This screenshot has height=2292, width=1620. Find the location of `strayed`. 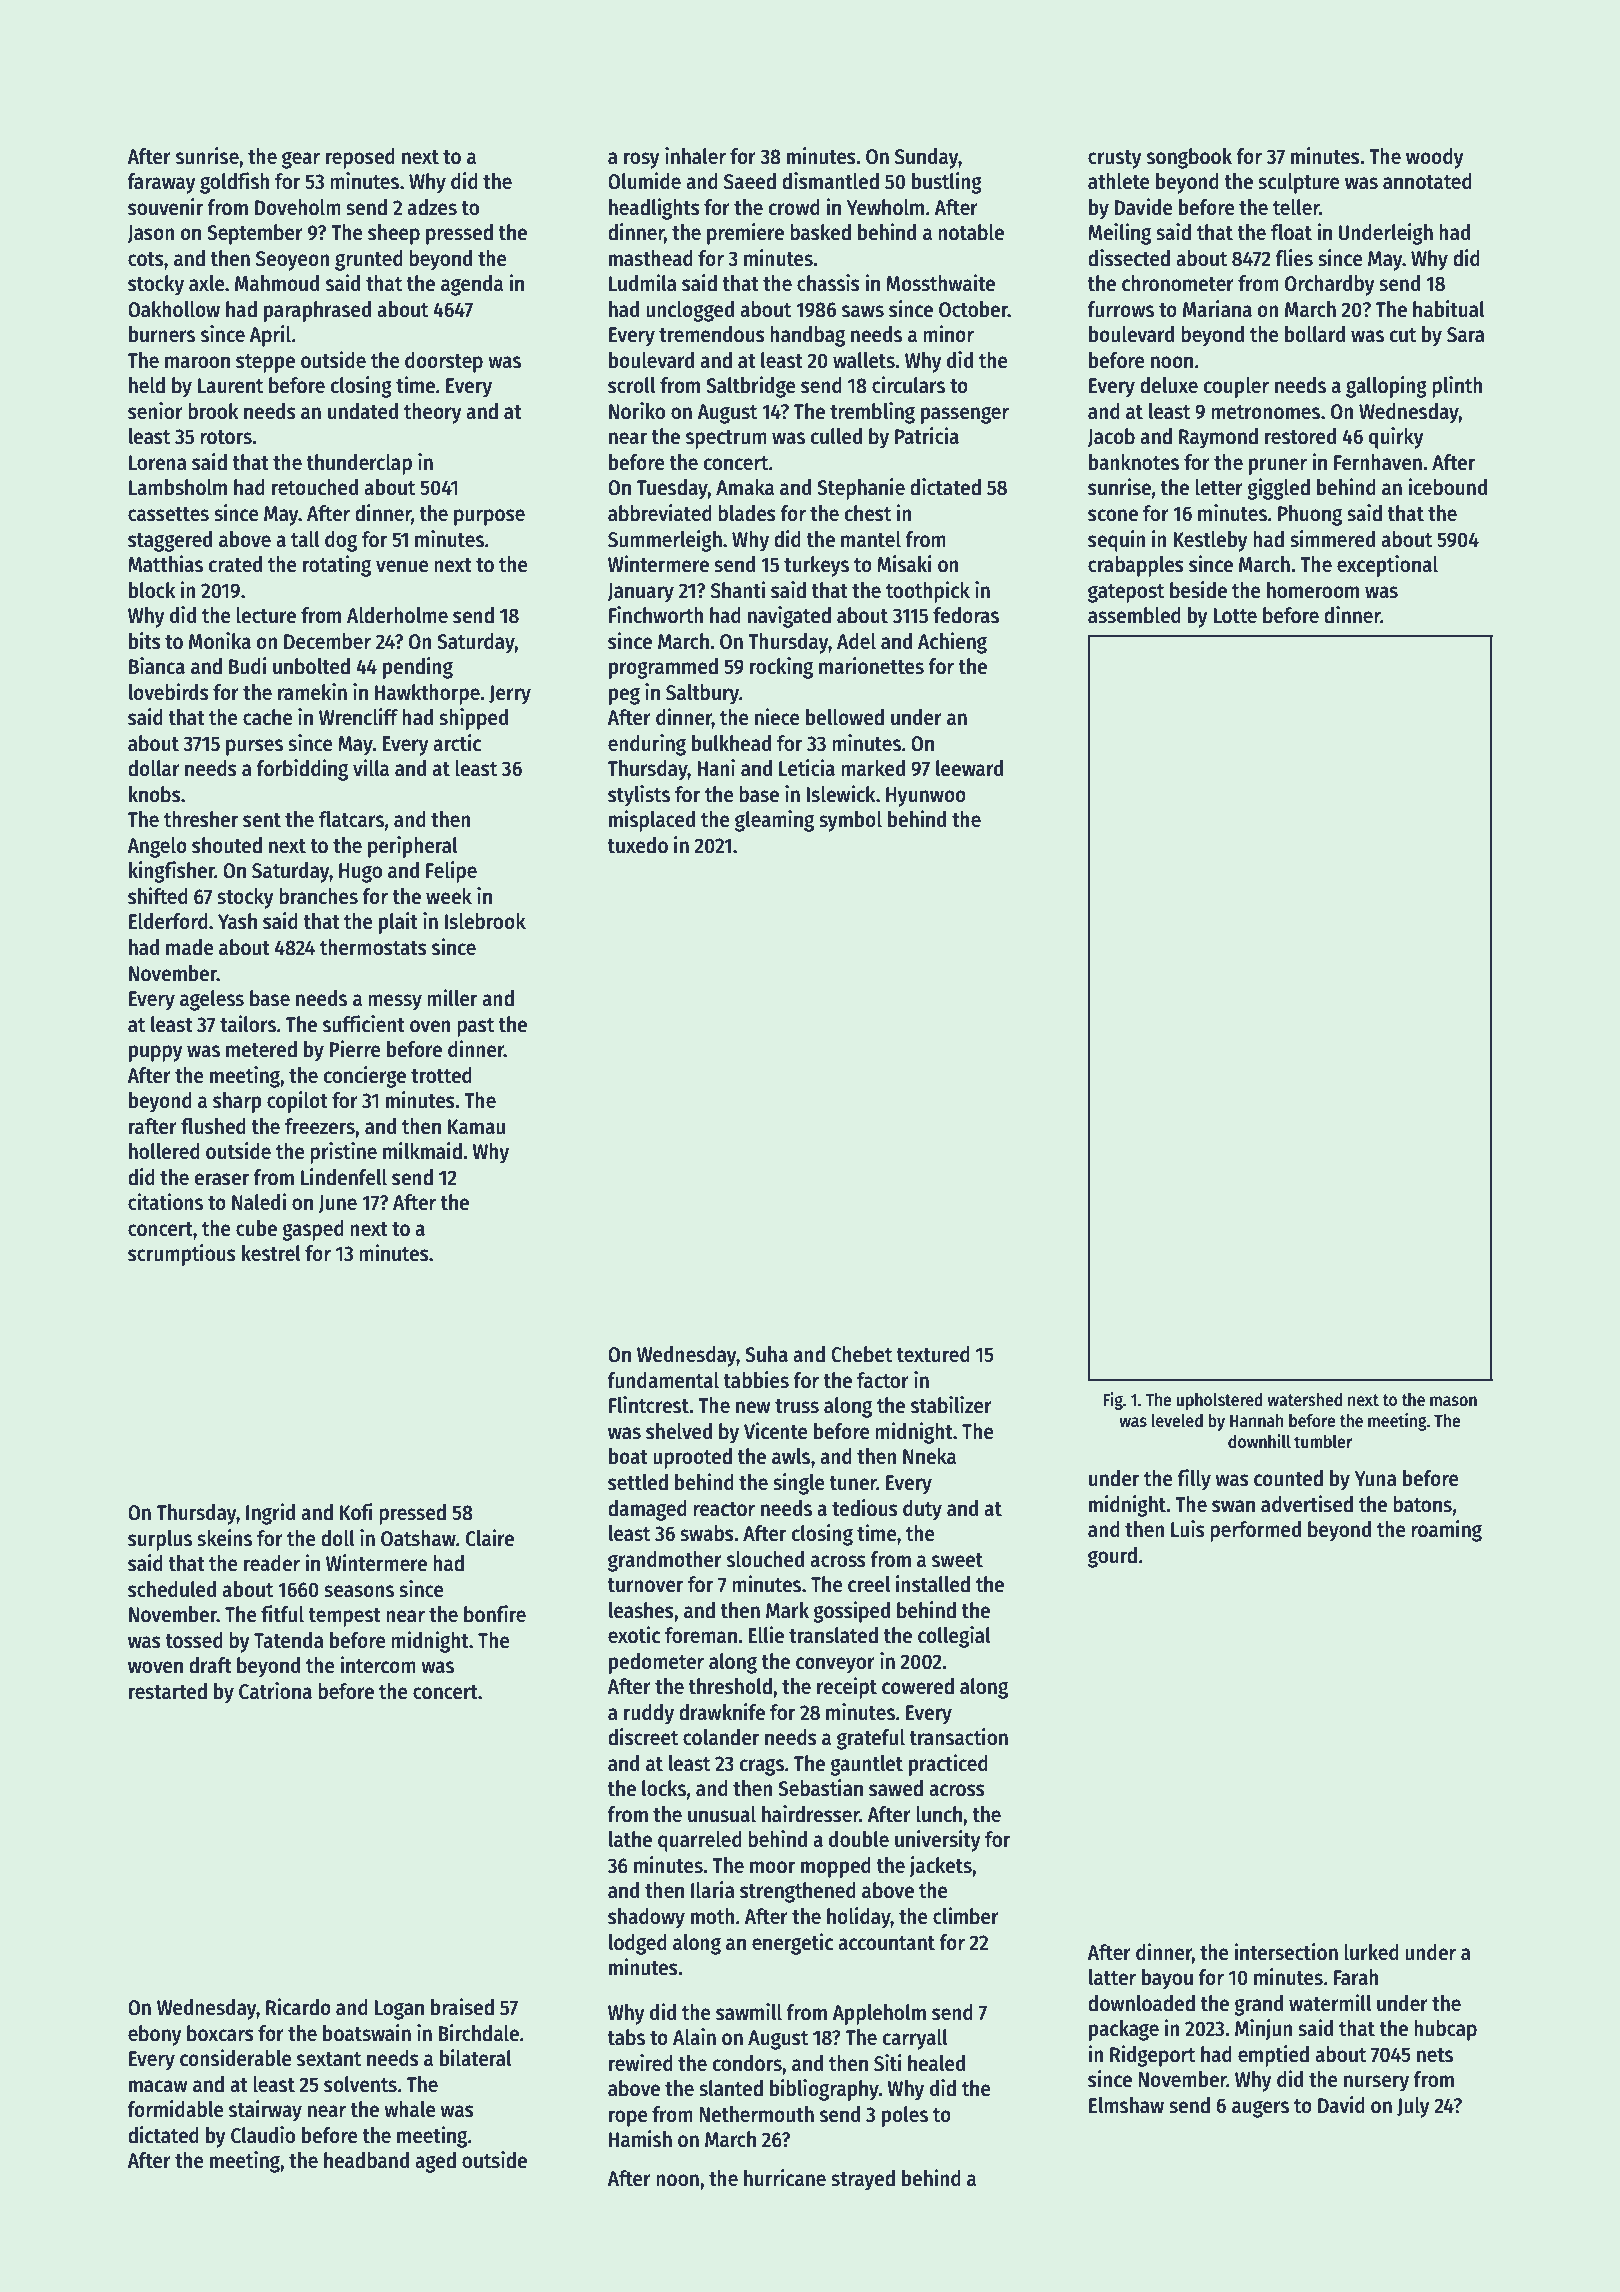

strayed is located at coordinates (863, 2180).
